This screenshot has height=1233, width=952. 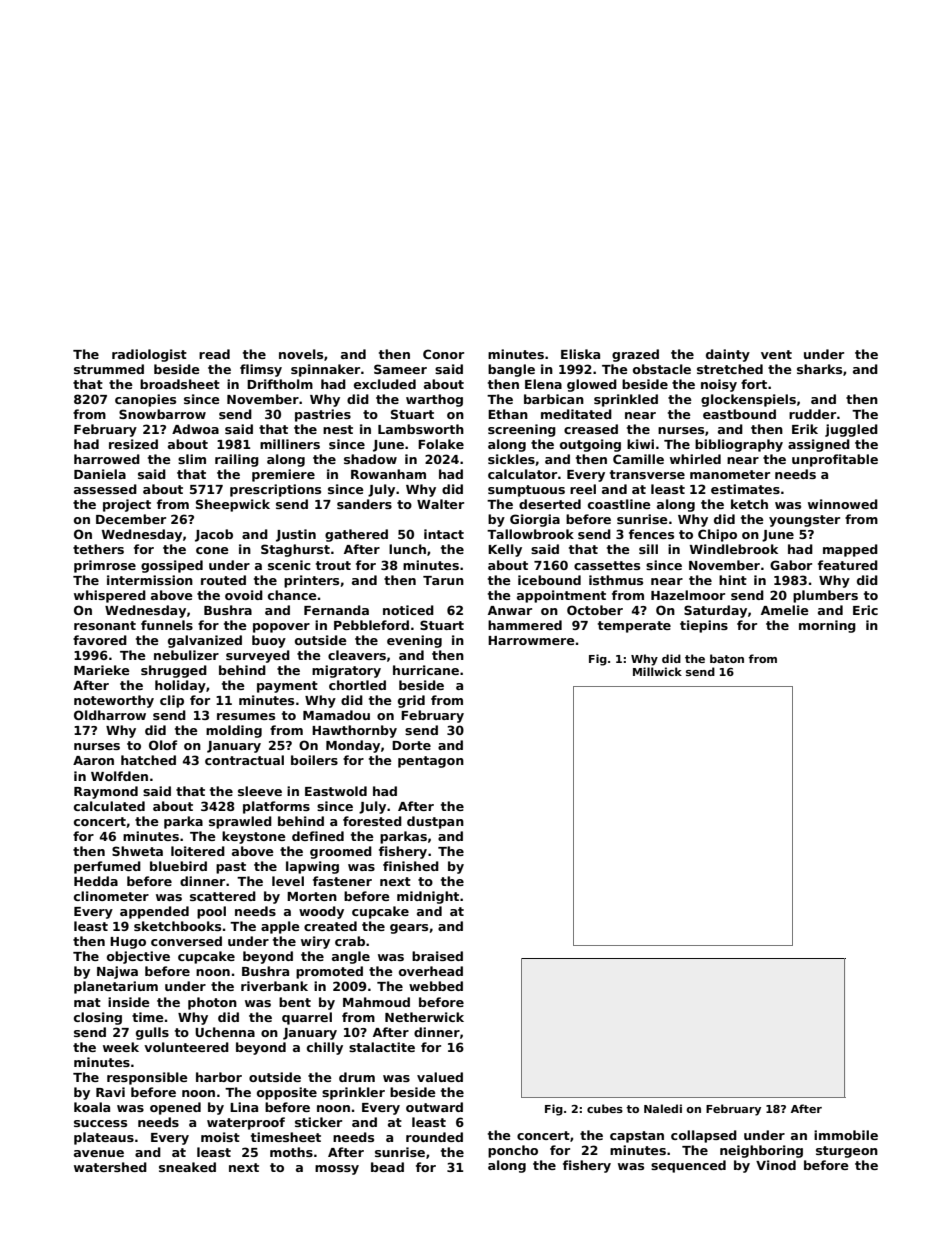 What do you see at coordinates (110, 715) in the screenshot?
I see `Oldharrow` at bounding box center [110, 715].
